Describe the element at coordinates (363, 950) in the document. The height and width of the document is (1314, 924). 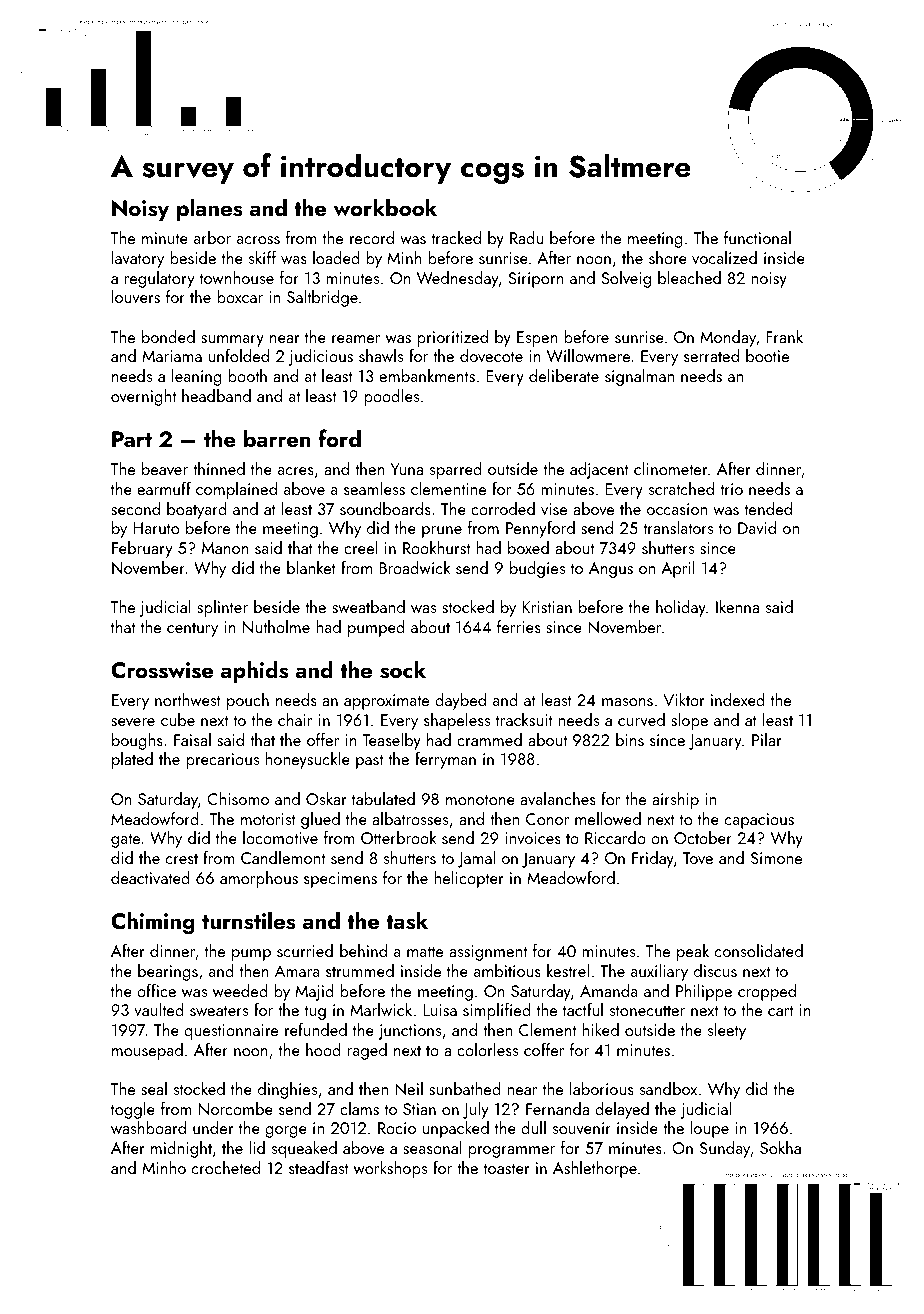
I see `behind` at that location.
